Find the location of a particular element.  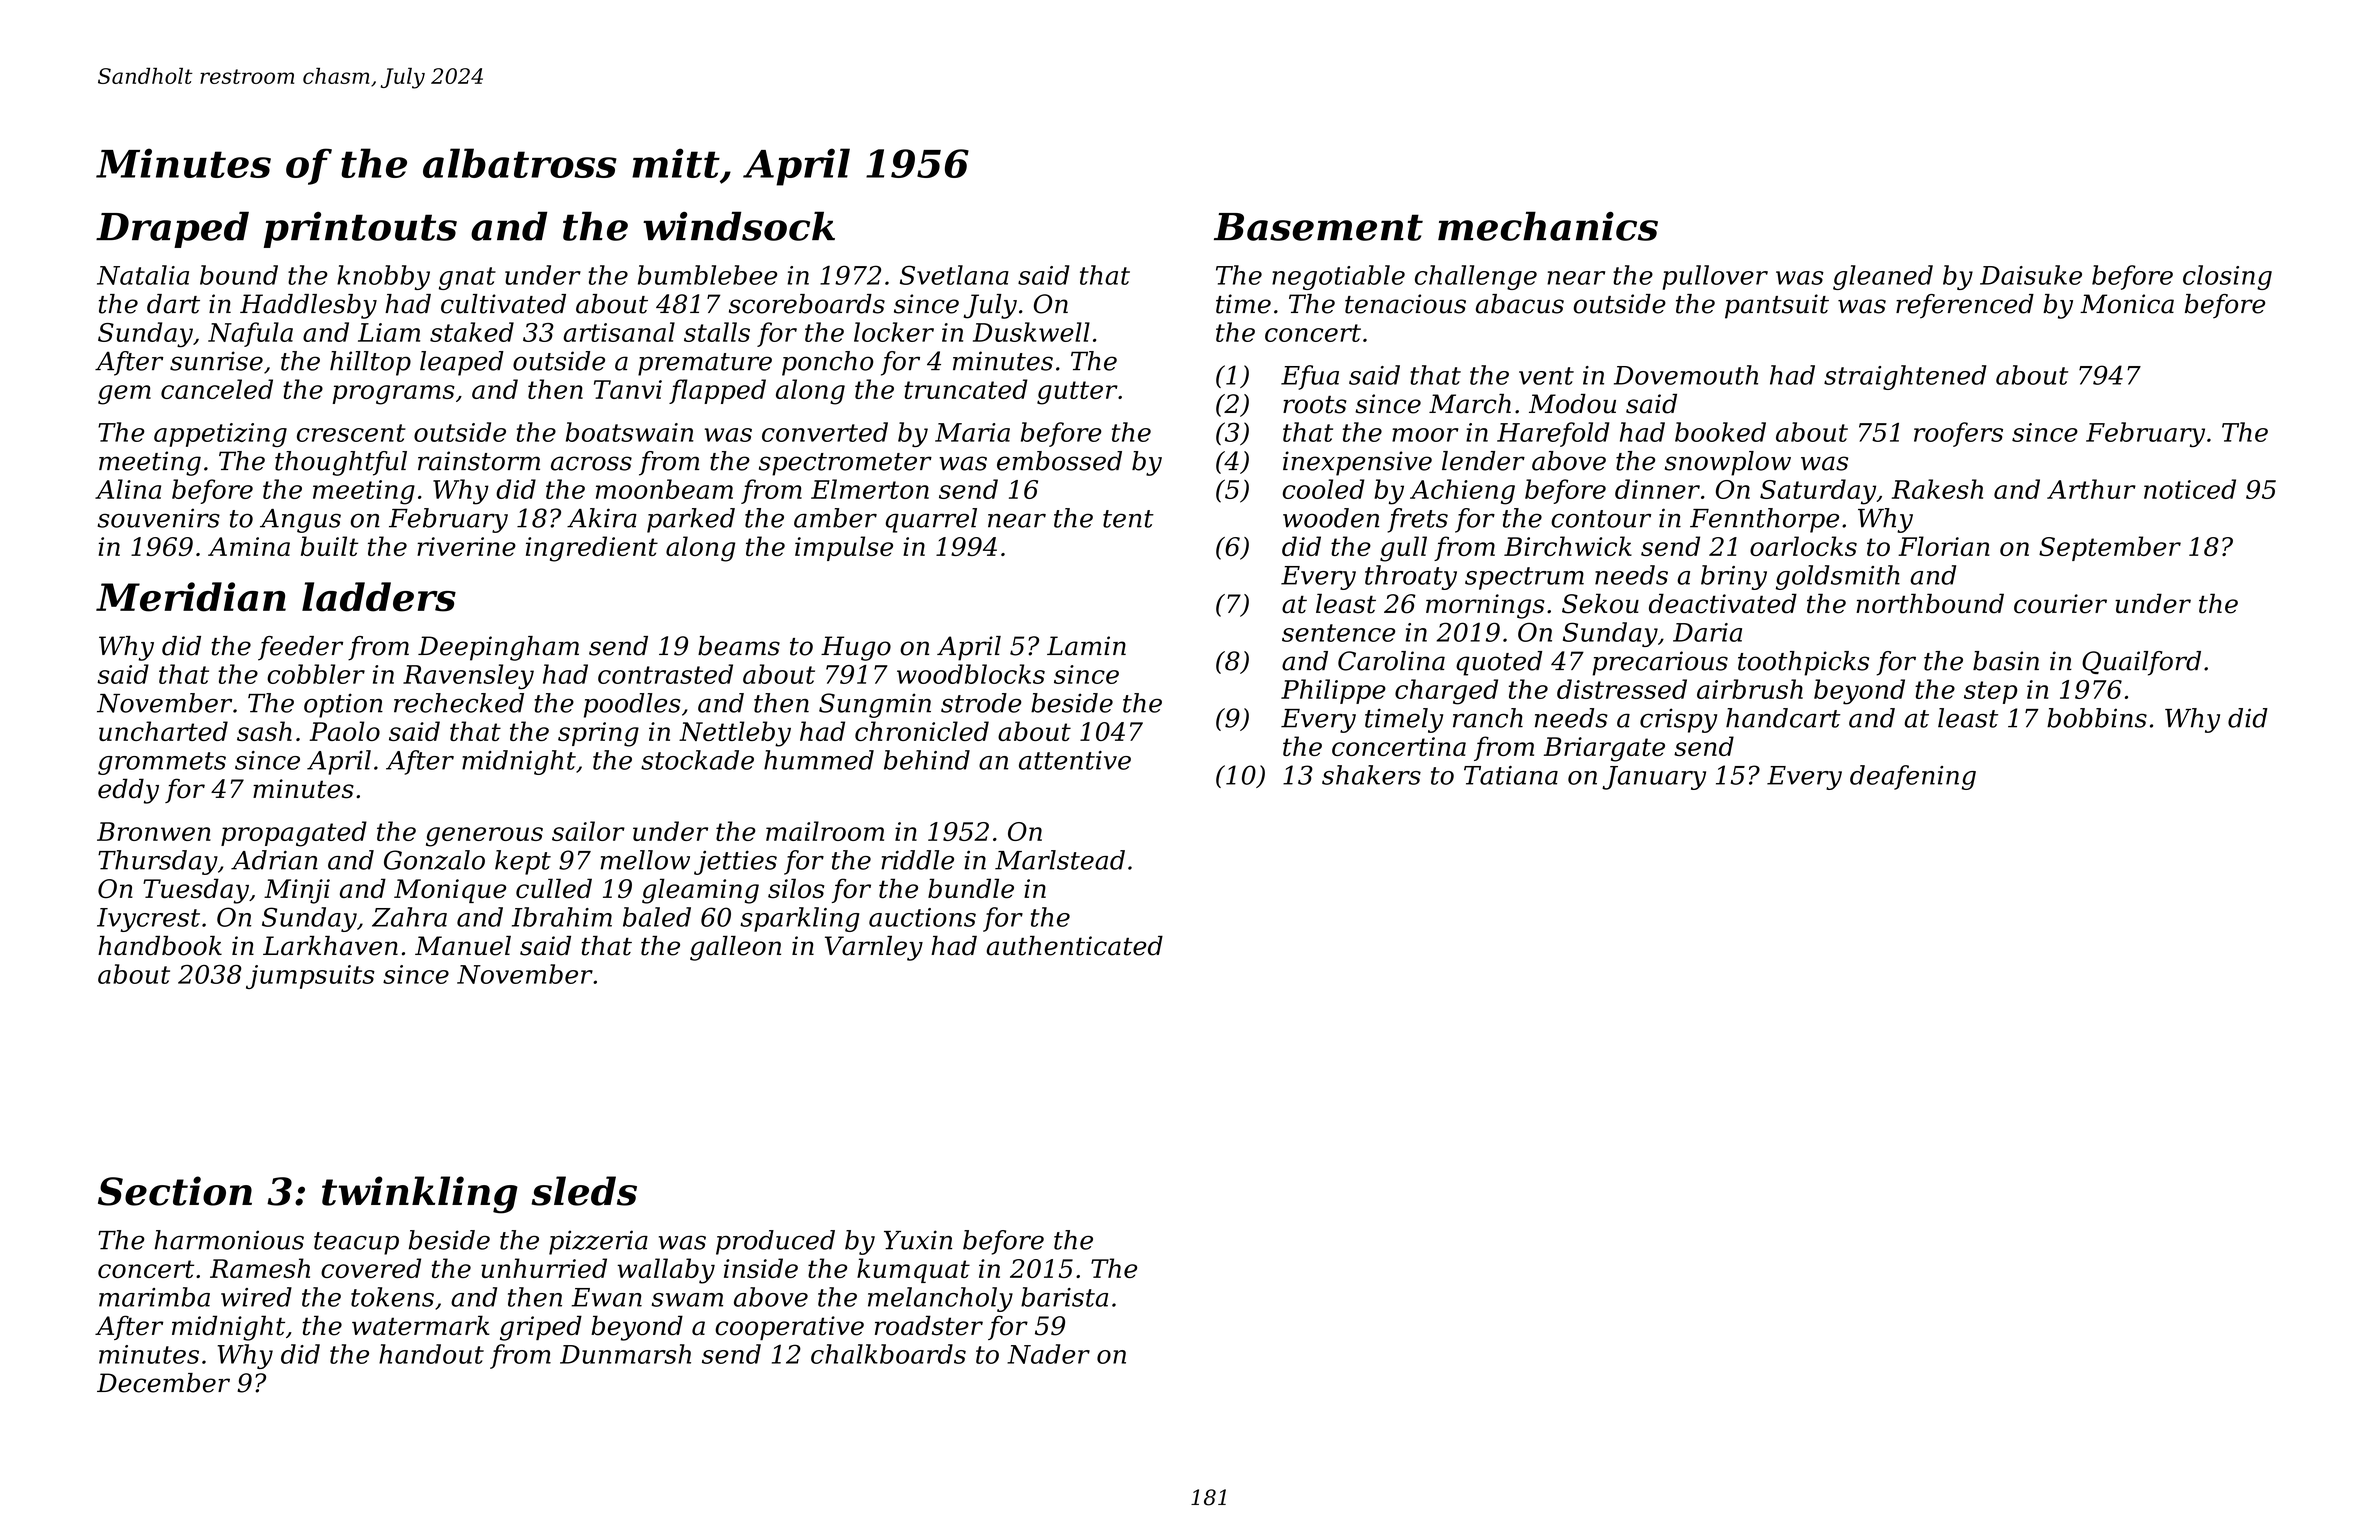

Nader is located at coordinates (1048, 1354).
